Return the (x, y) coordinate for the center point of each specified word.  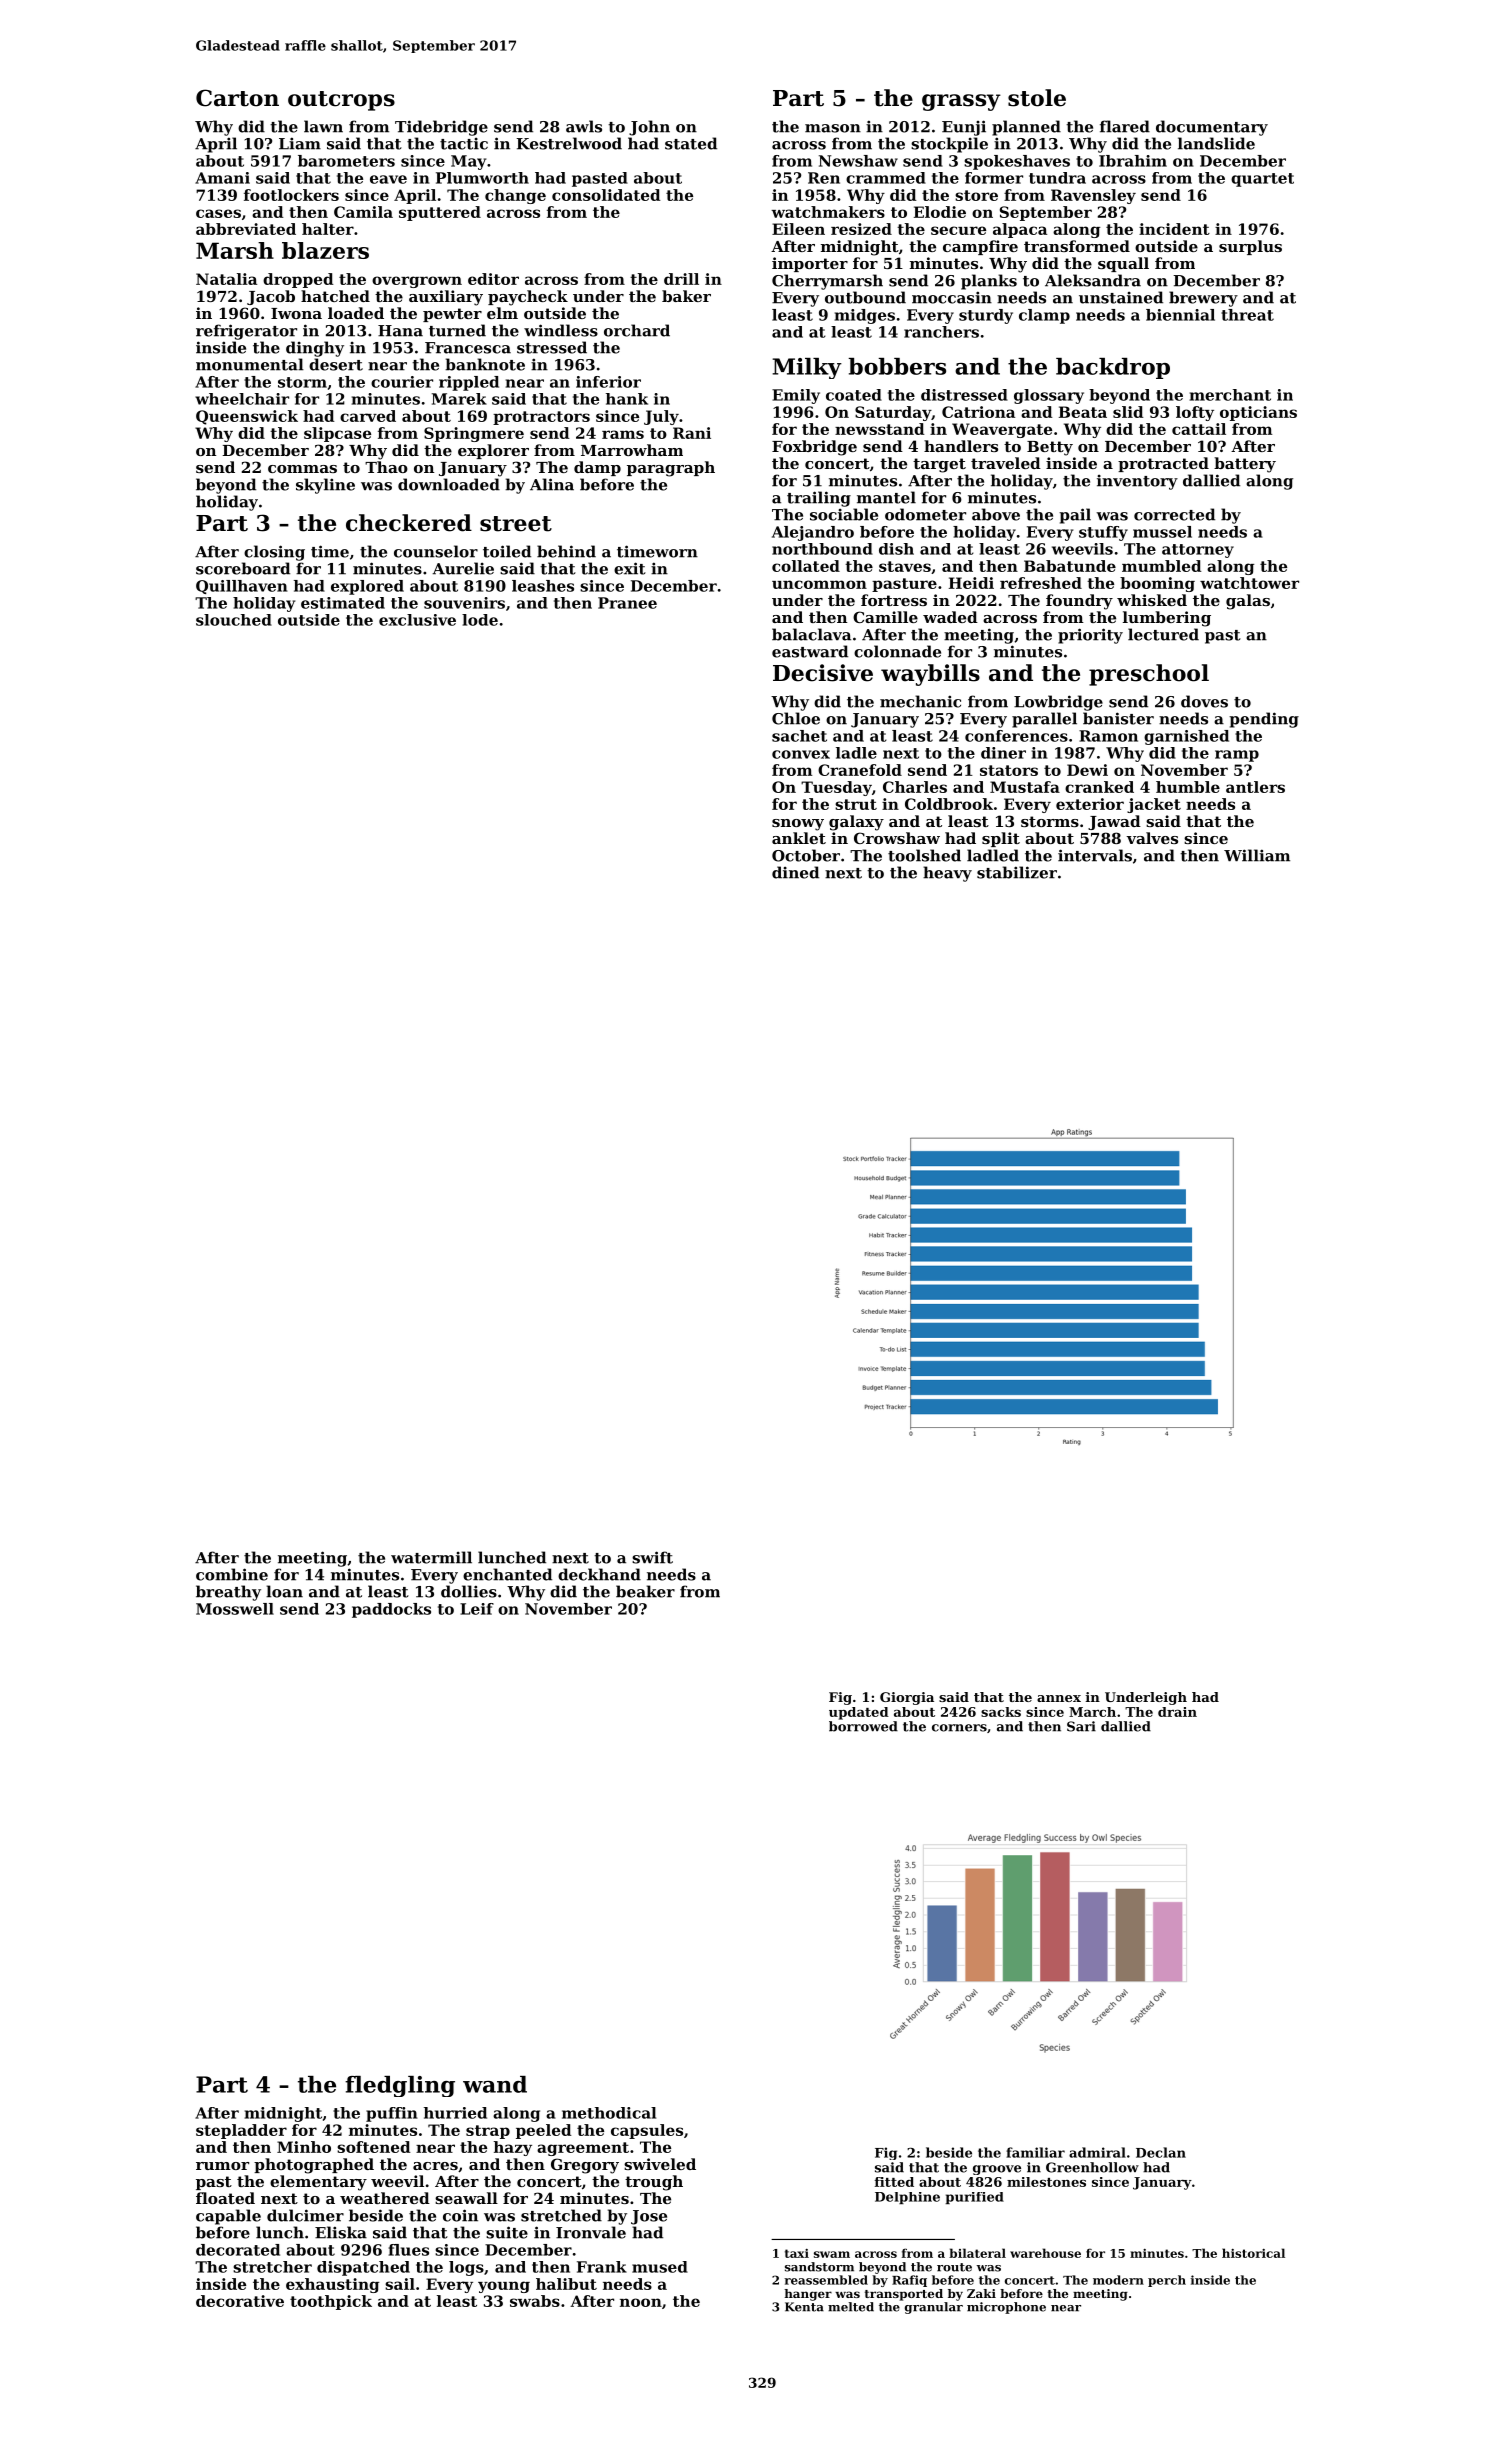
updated (859, 1713)
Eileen (798, 229)
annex (1059, 1698)
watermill (431, 1557)
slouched (234, 620)
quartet (1262, 180)
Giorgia (907, 1698)
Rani (692, 433)
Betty (1050, 448)
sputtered (440, 213)
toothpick (331, 2302)
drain (1177, 1712)
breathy (228, 1593)
